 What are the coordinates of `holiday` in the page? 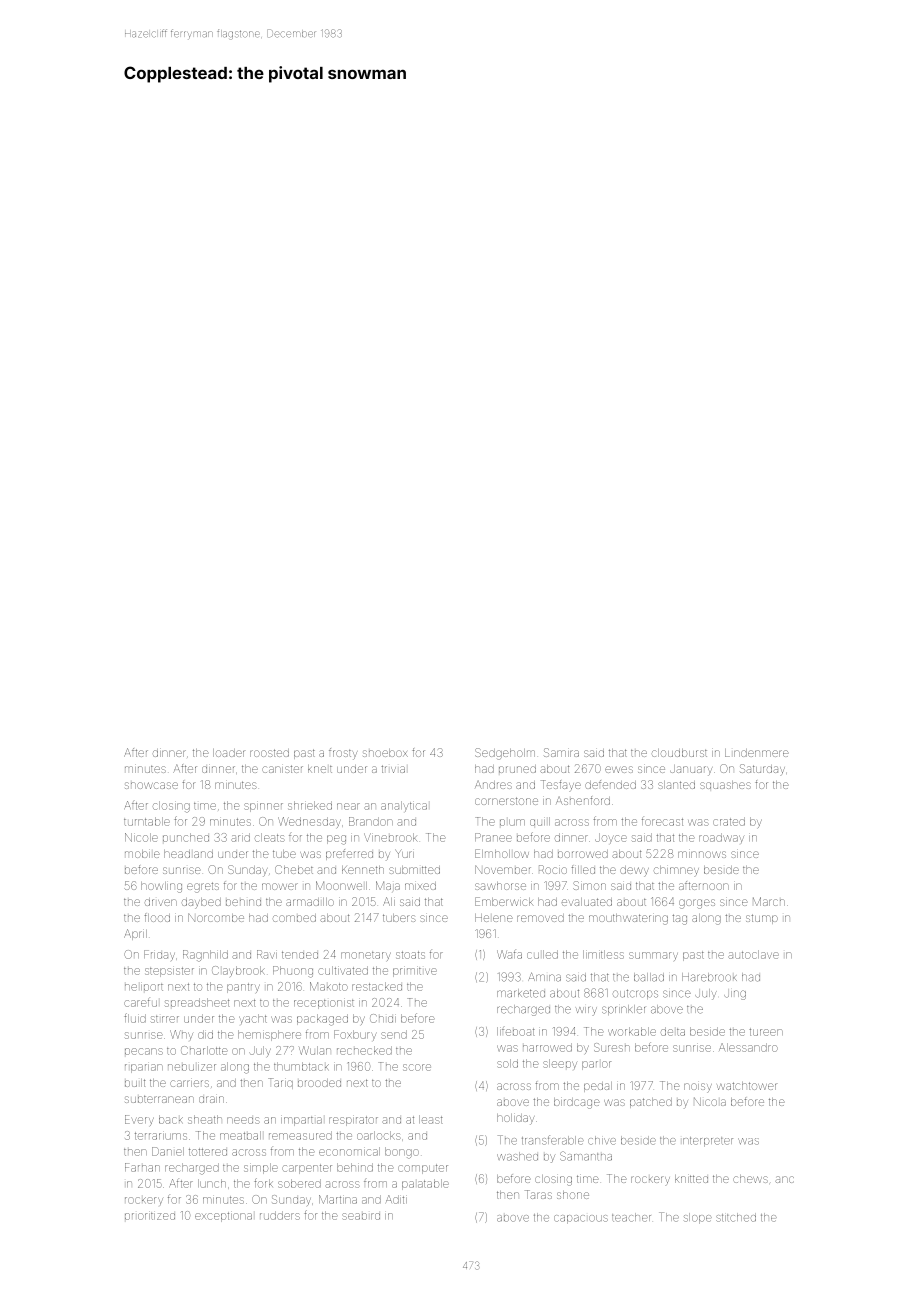 It's located at (515, 1119).
